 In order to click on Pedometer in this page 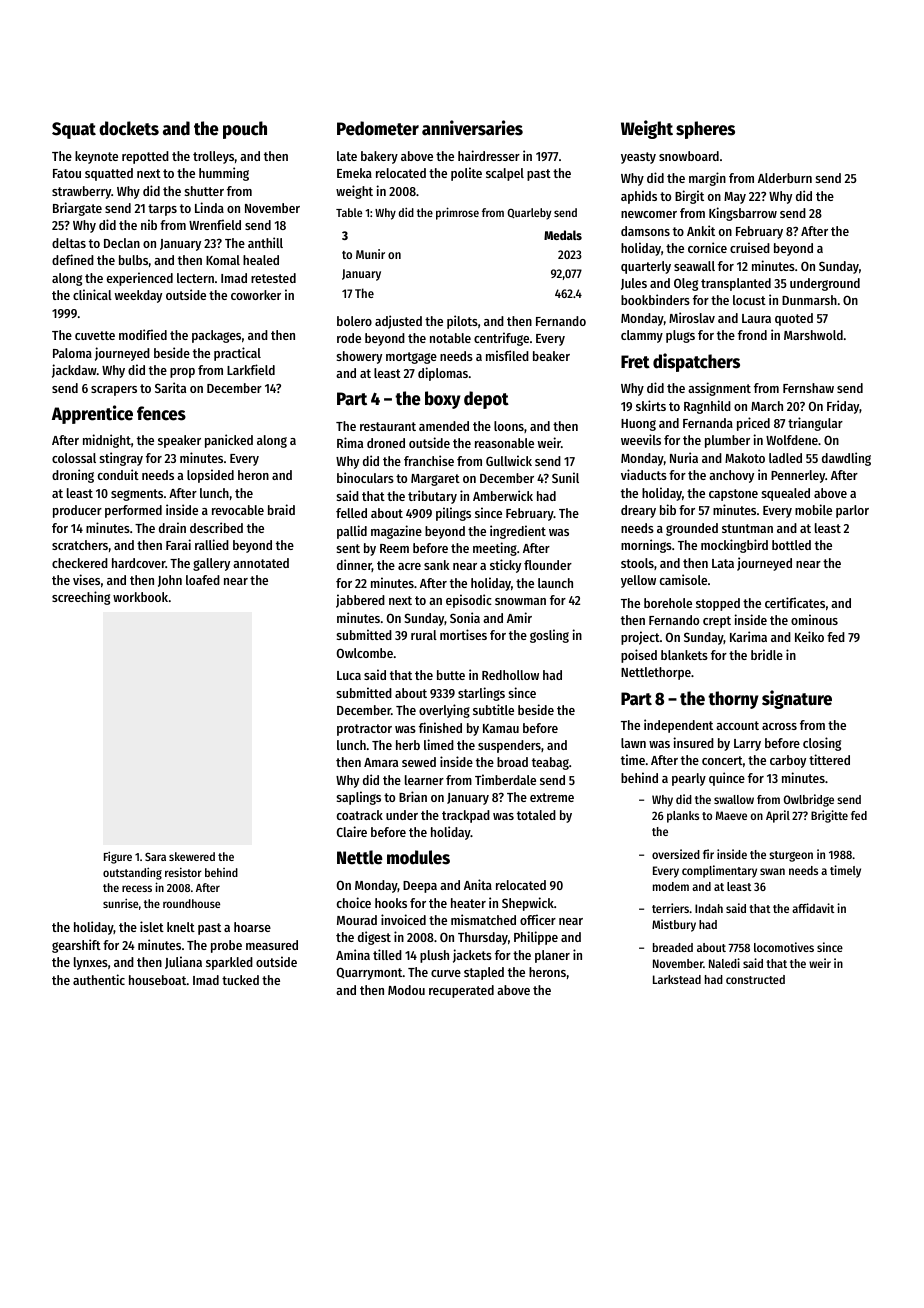, I will do `click(378, 128)`.
